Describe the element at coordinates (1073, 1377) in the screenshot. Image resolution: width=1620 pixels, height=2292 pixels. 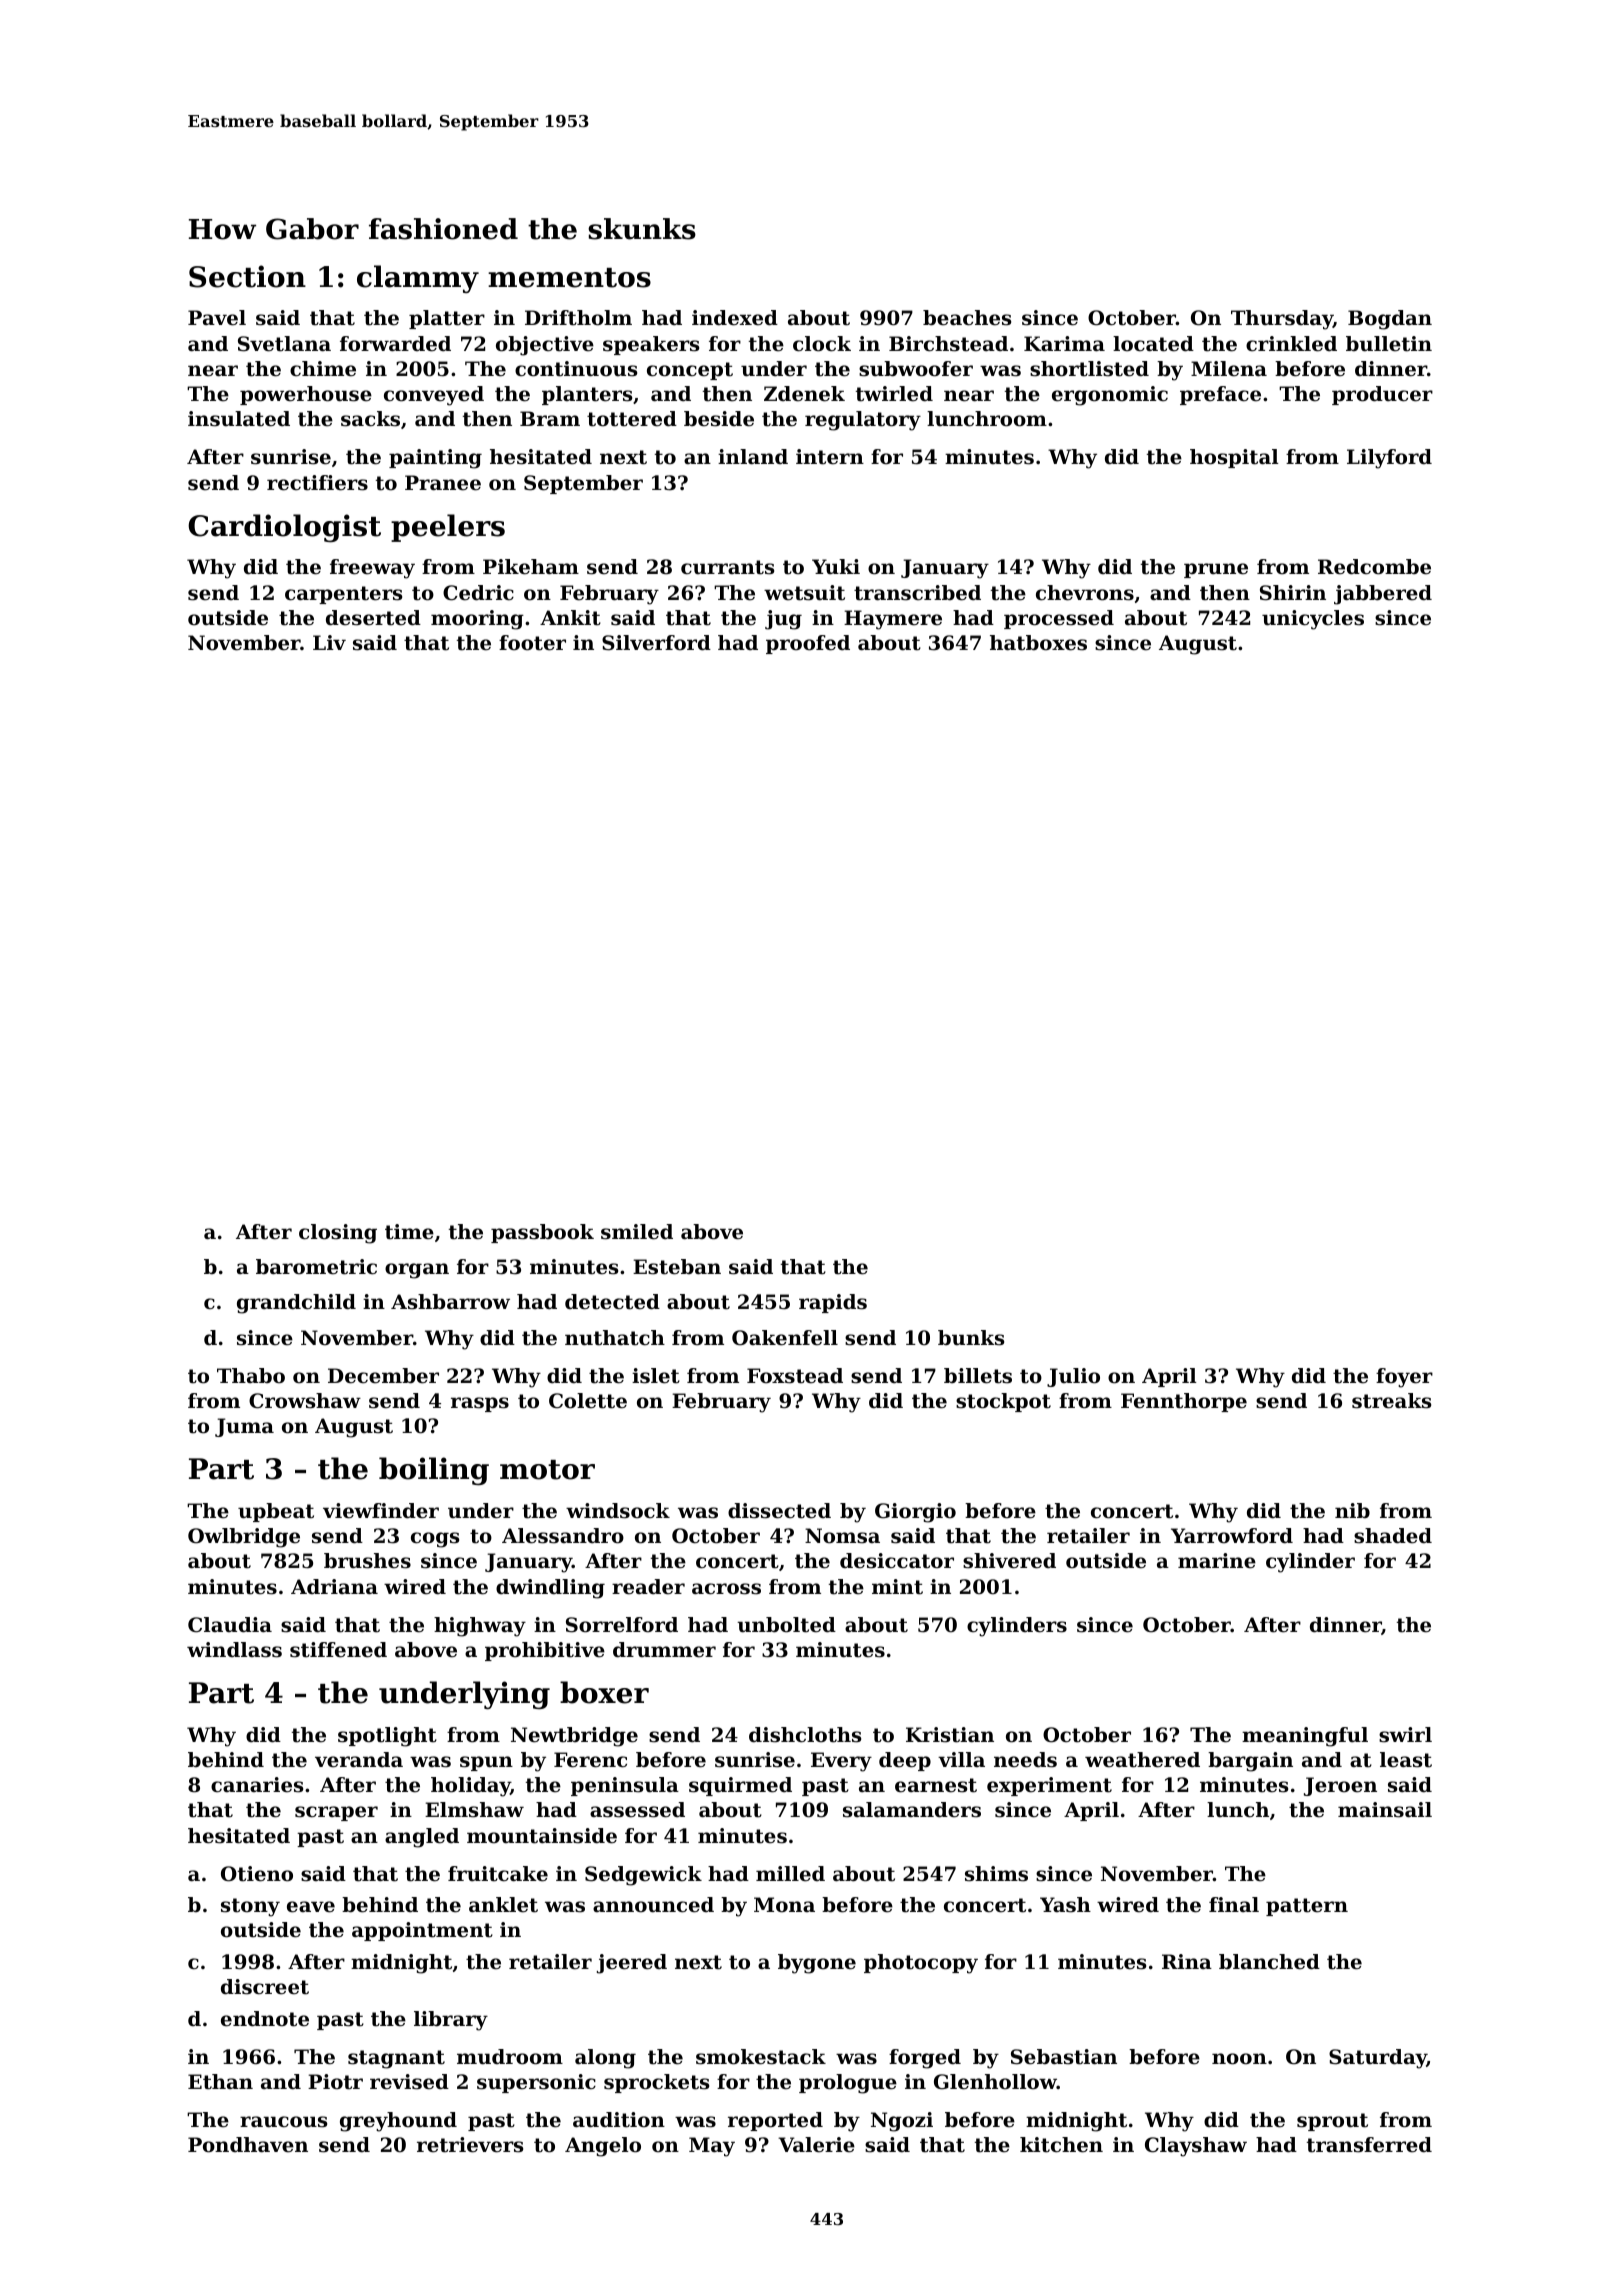
I see `Julio` at that location.
